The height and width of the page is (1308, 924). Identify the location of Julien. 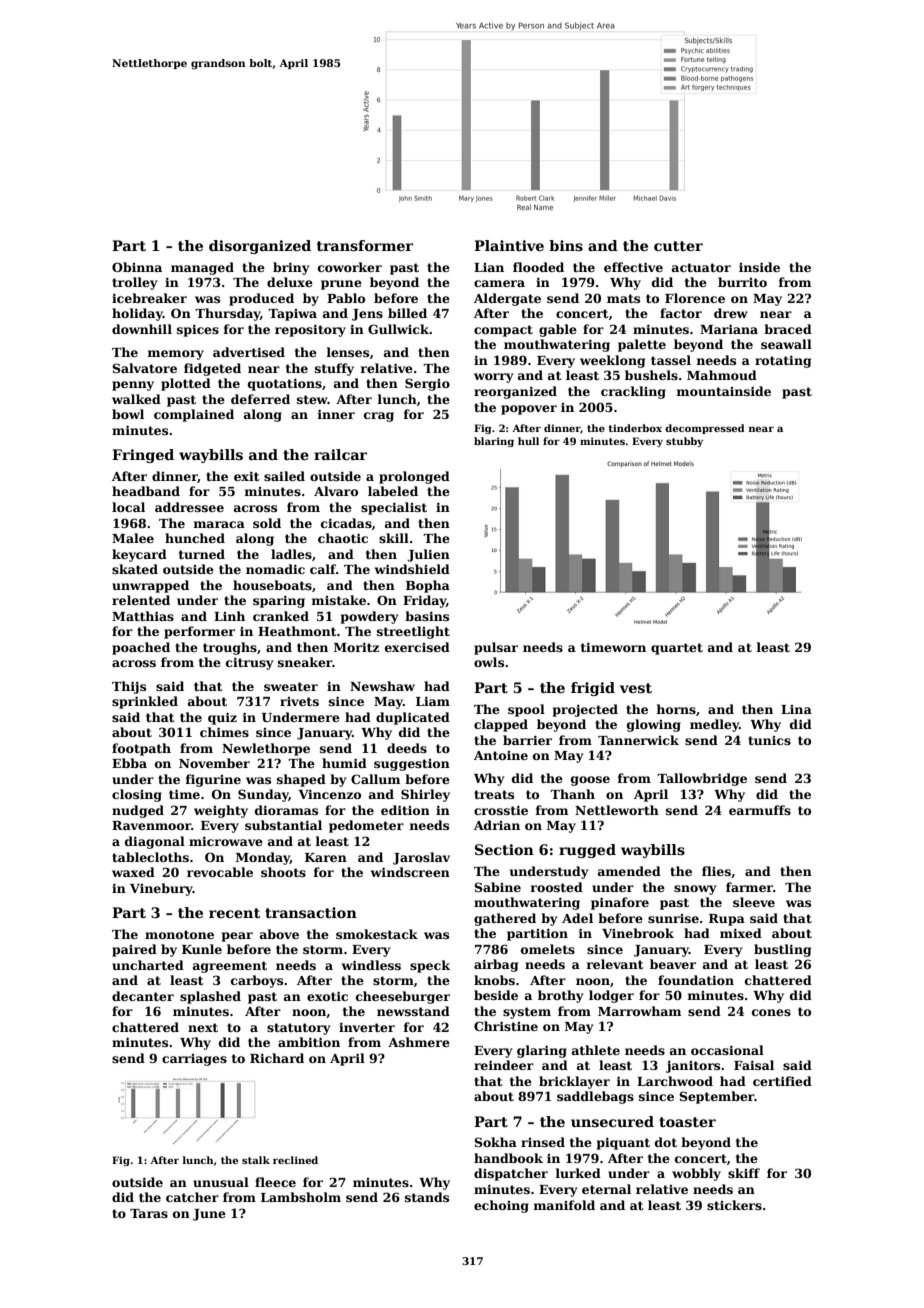
(428, 555).
